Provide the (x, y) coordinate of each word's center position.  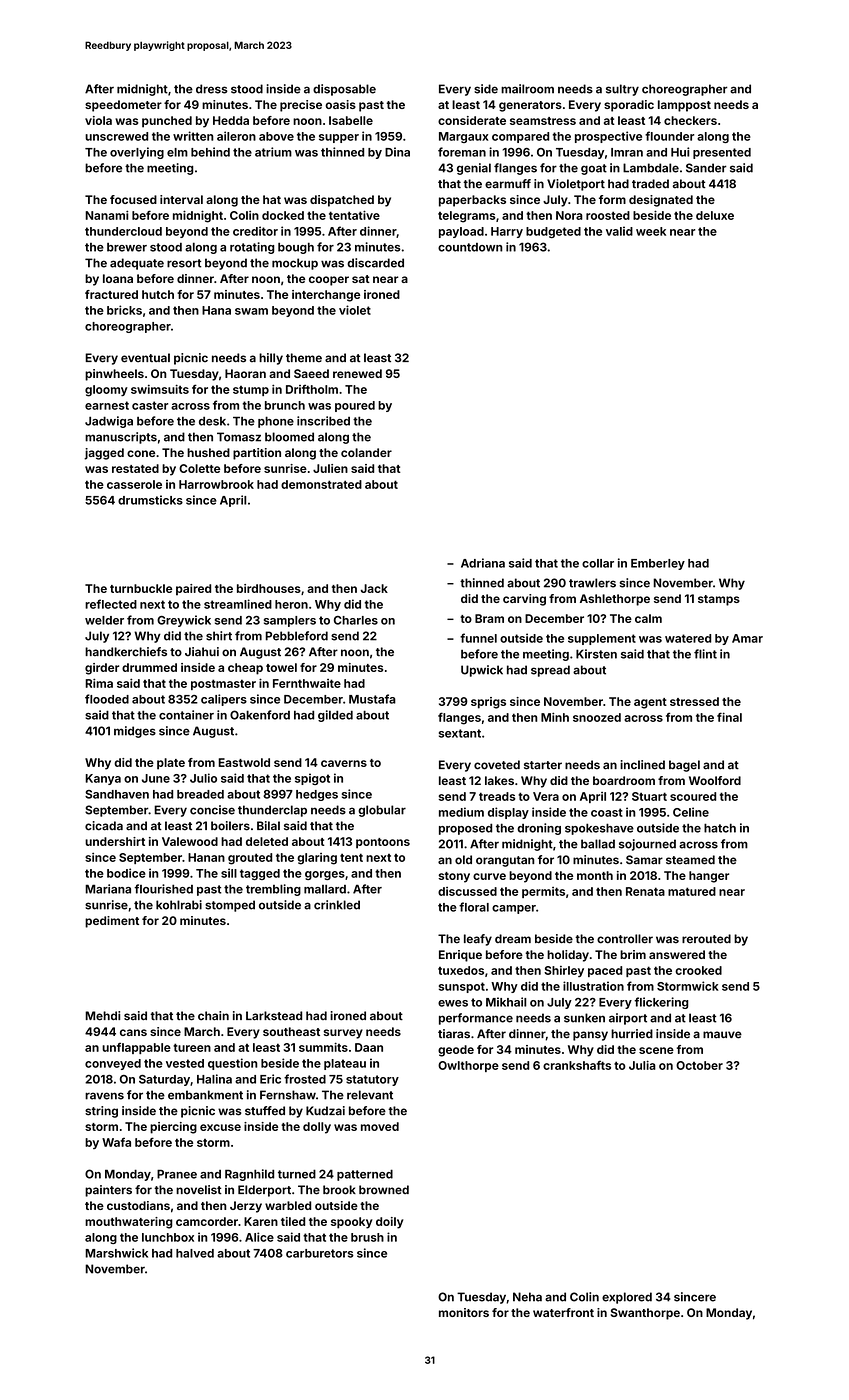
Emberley (658, 564)
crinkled (337, 905)
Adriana (483, 563)
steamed (690, 860)
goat (594, 169)
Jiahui (202, 652)
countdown (470, 247)
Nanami (106, 215)
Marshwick (116, 1253)
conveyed (113, 1064)
